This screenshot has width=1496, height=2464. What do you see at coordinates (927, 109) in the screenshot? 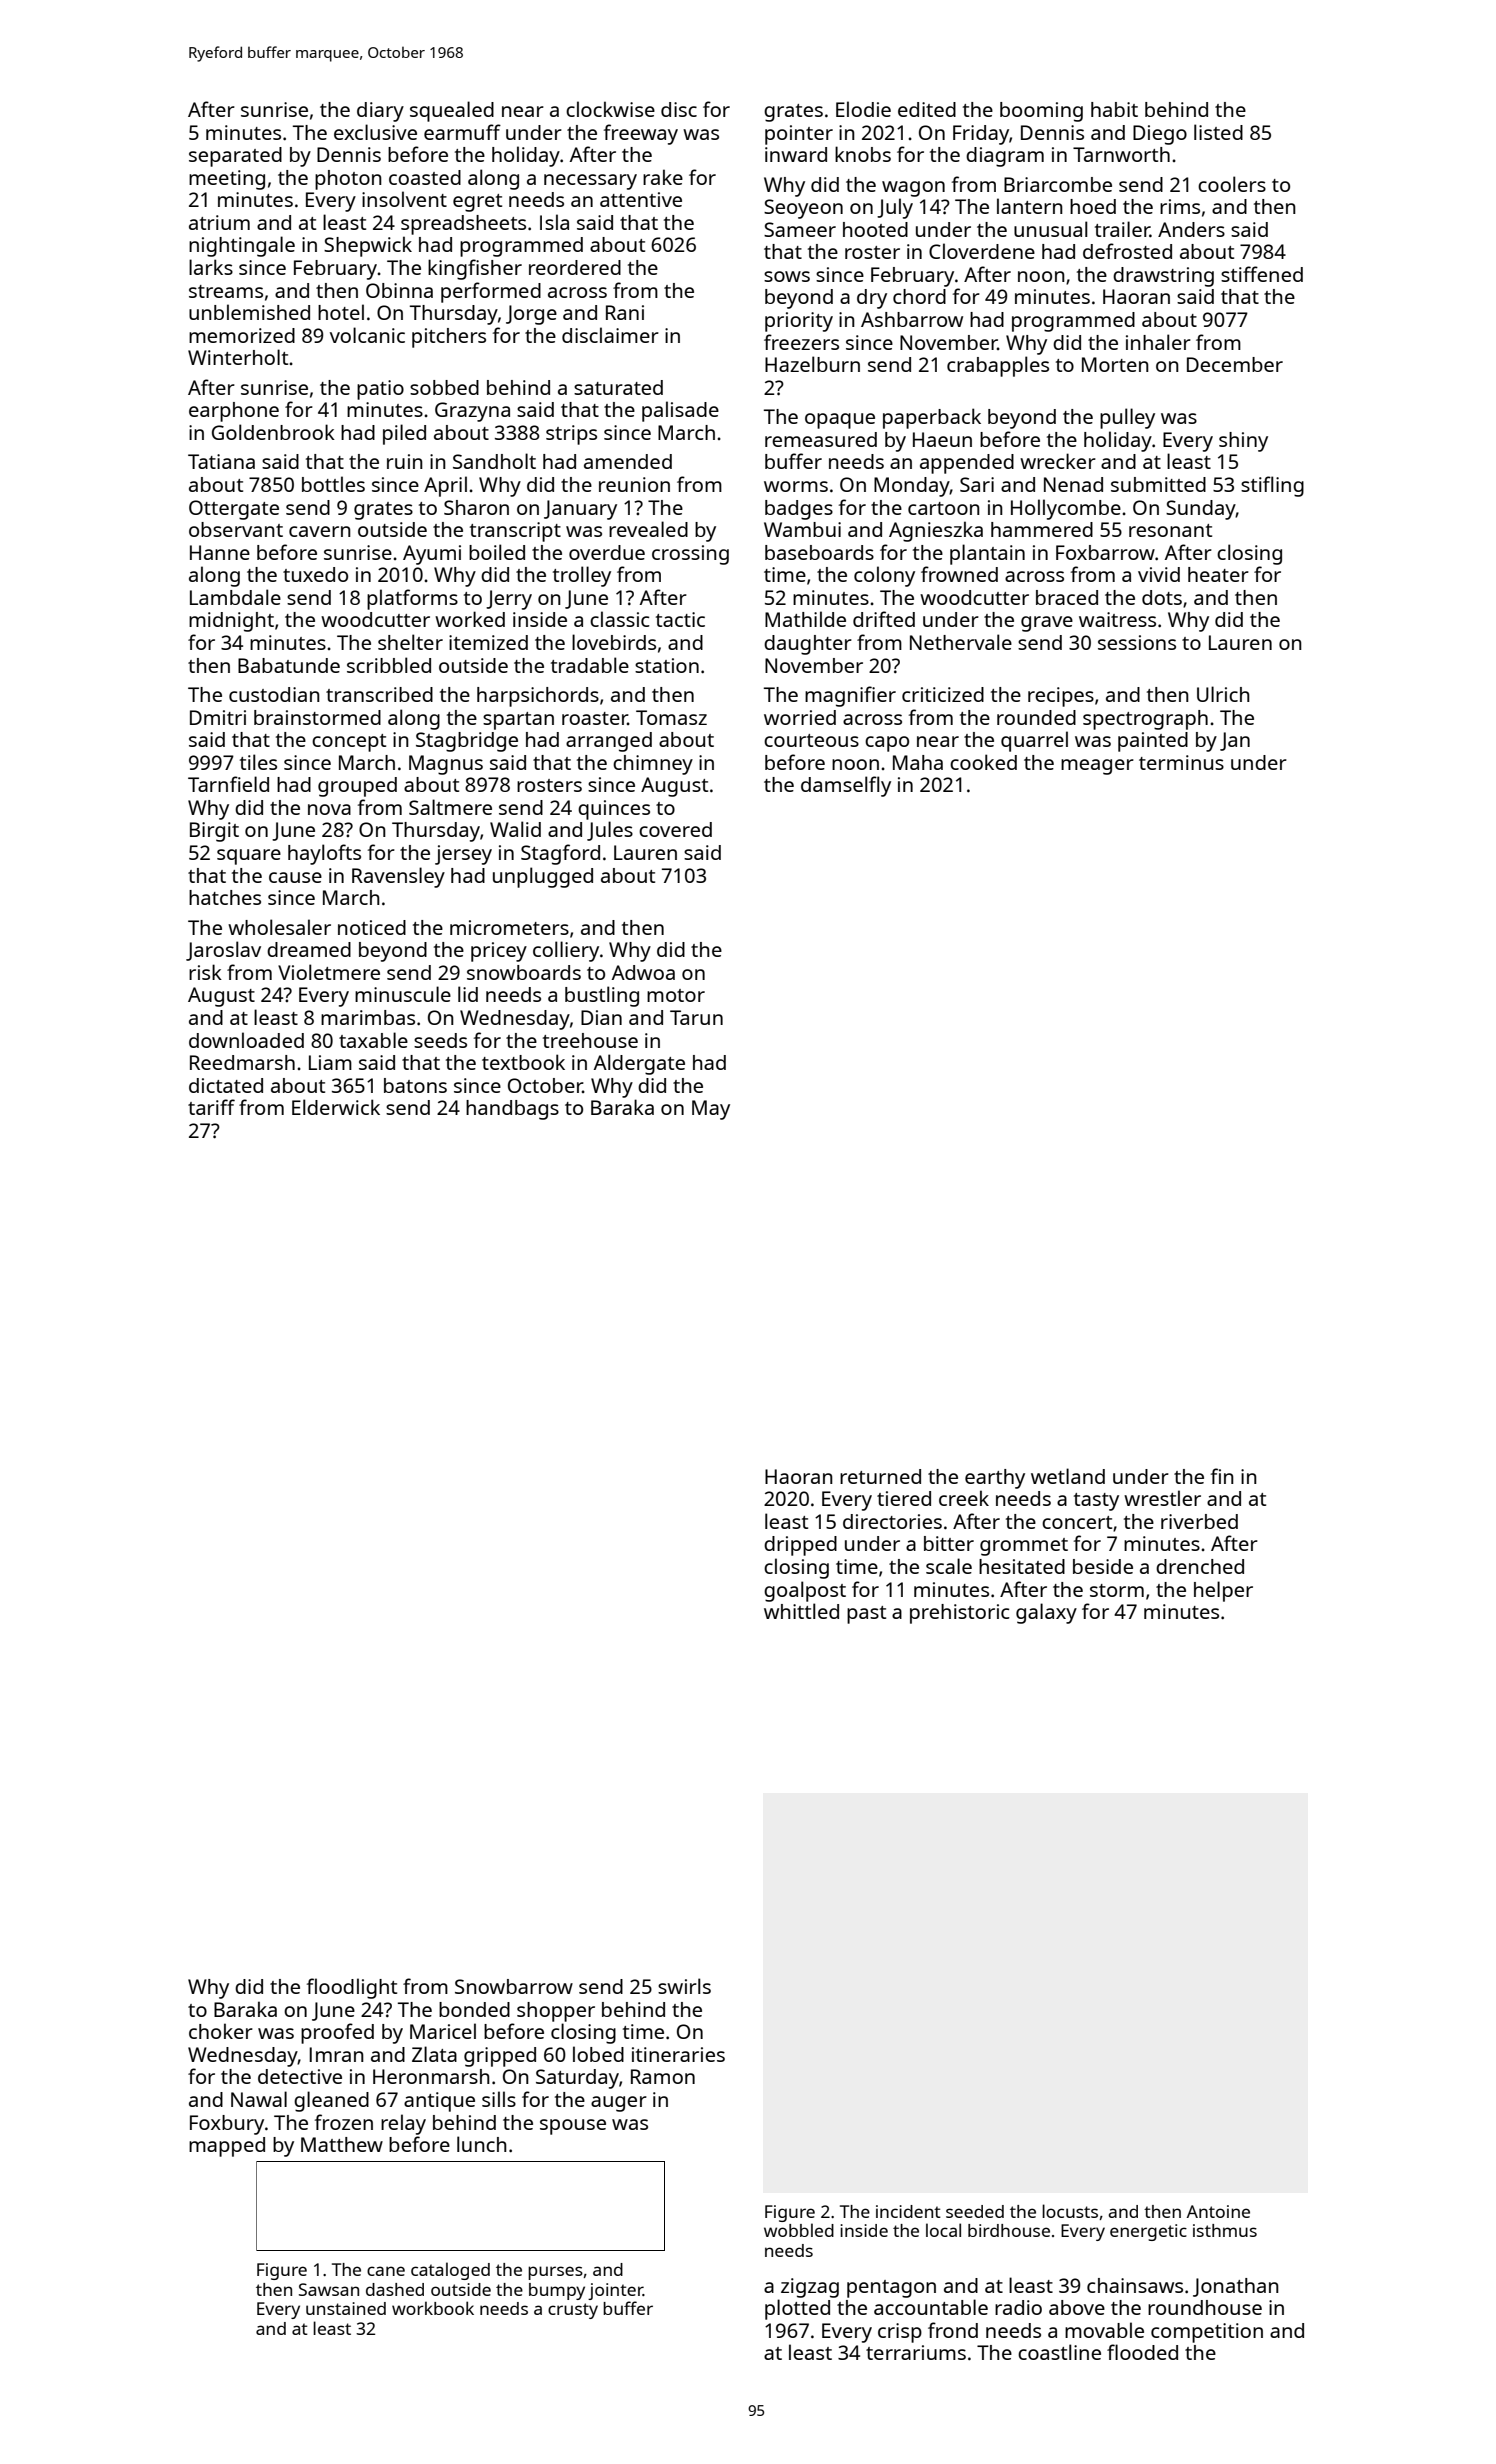
I see `edited` at bounding box center [927, 109].
